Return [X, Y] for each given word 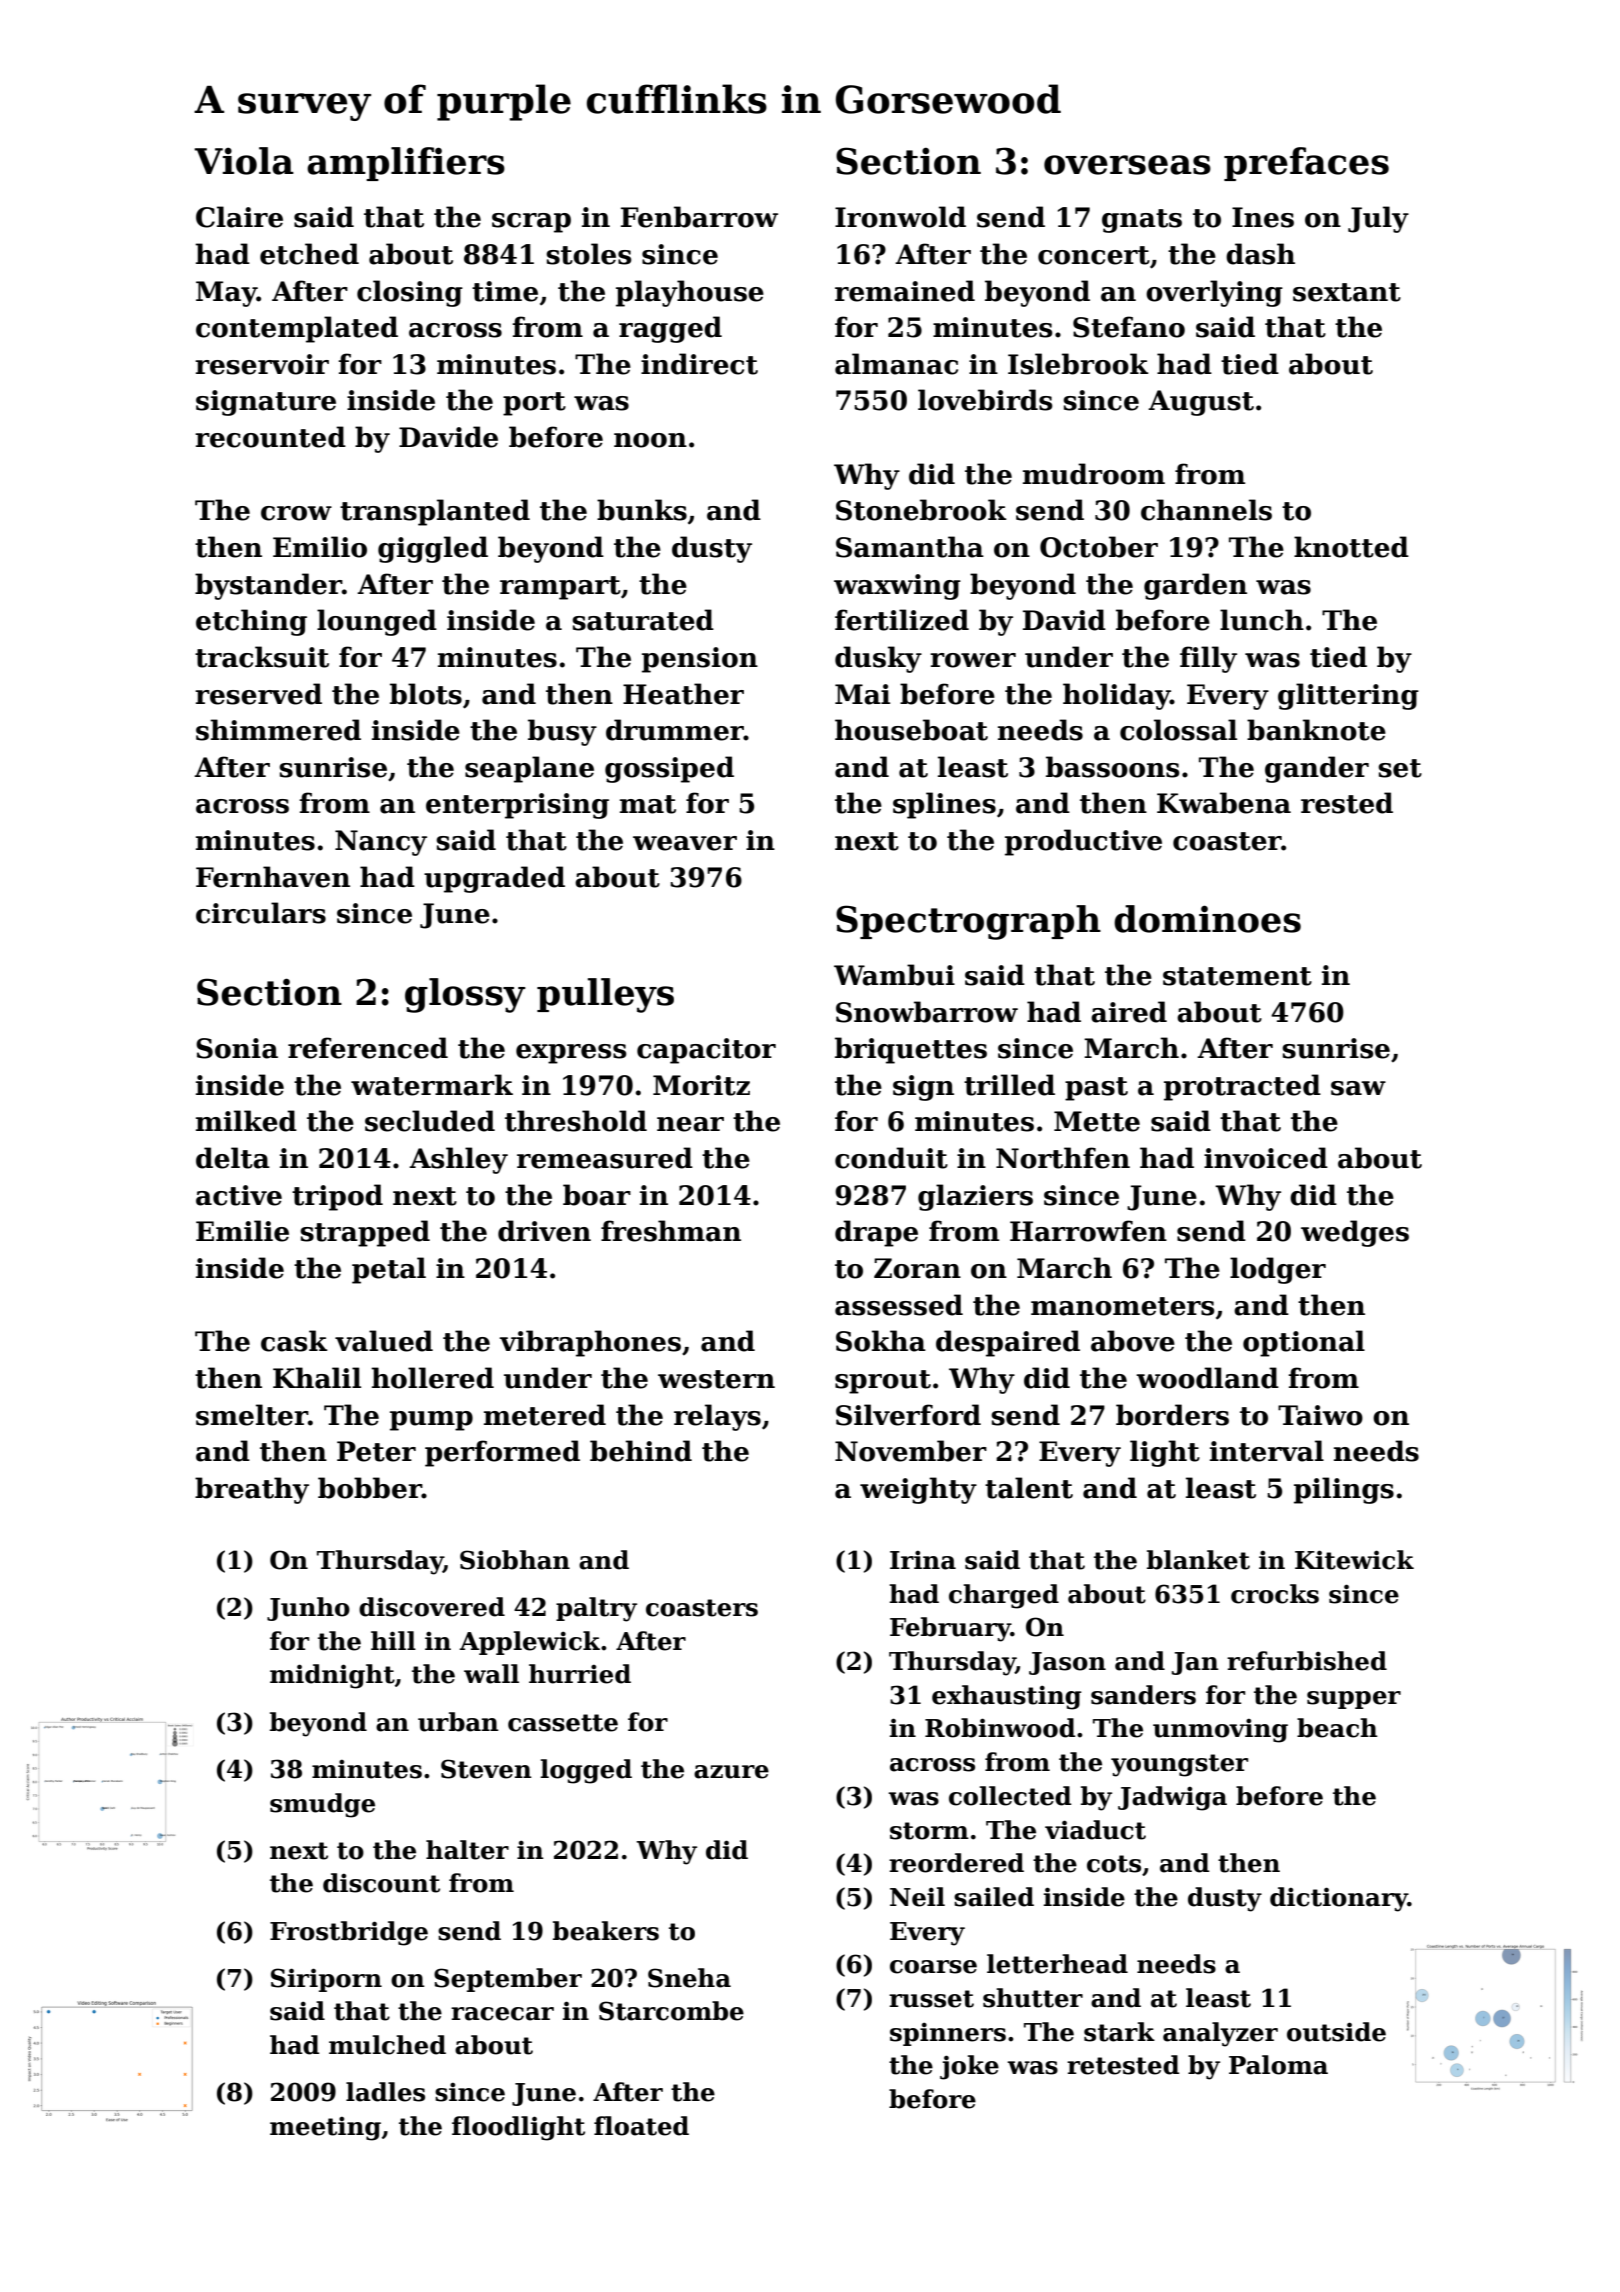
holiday [1117, 696]
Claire [239, 217]
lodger [1278, 1270]
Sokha [881, 1341]
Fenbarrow [699, 217]
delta [233, 1158]
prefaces [1306, 164]
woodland [1207, 1378]
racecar [502, 2014]
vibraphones [590, 1343]
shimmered [278, 730]
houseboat [911, 730]
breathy [252, 1490]
